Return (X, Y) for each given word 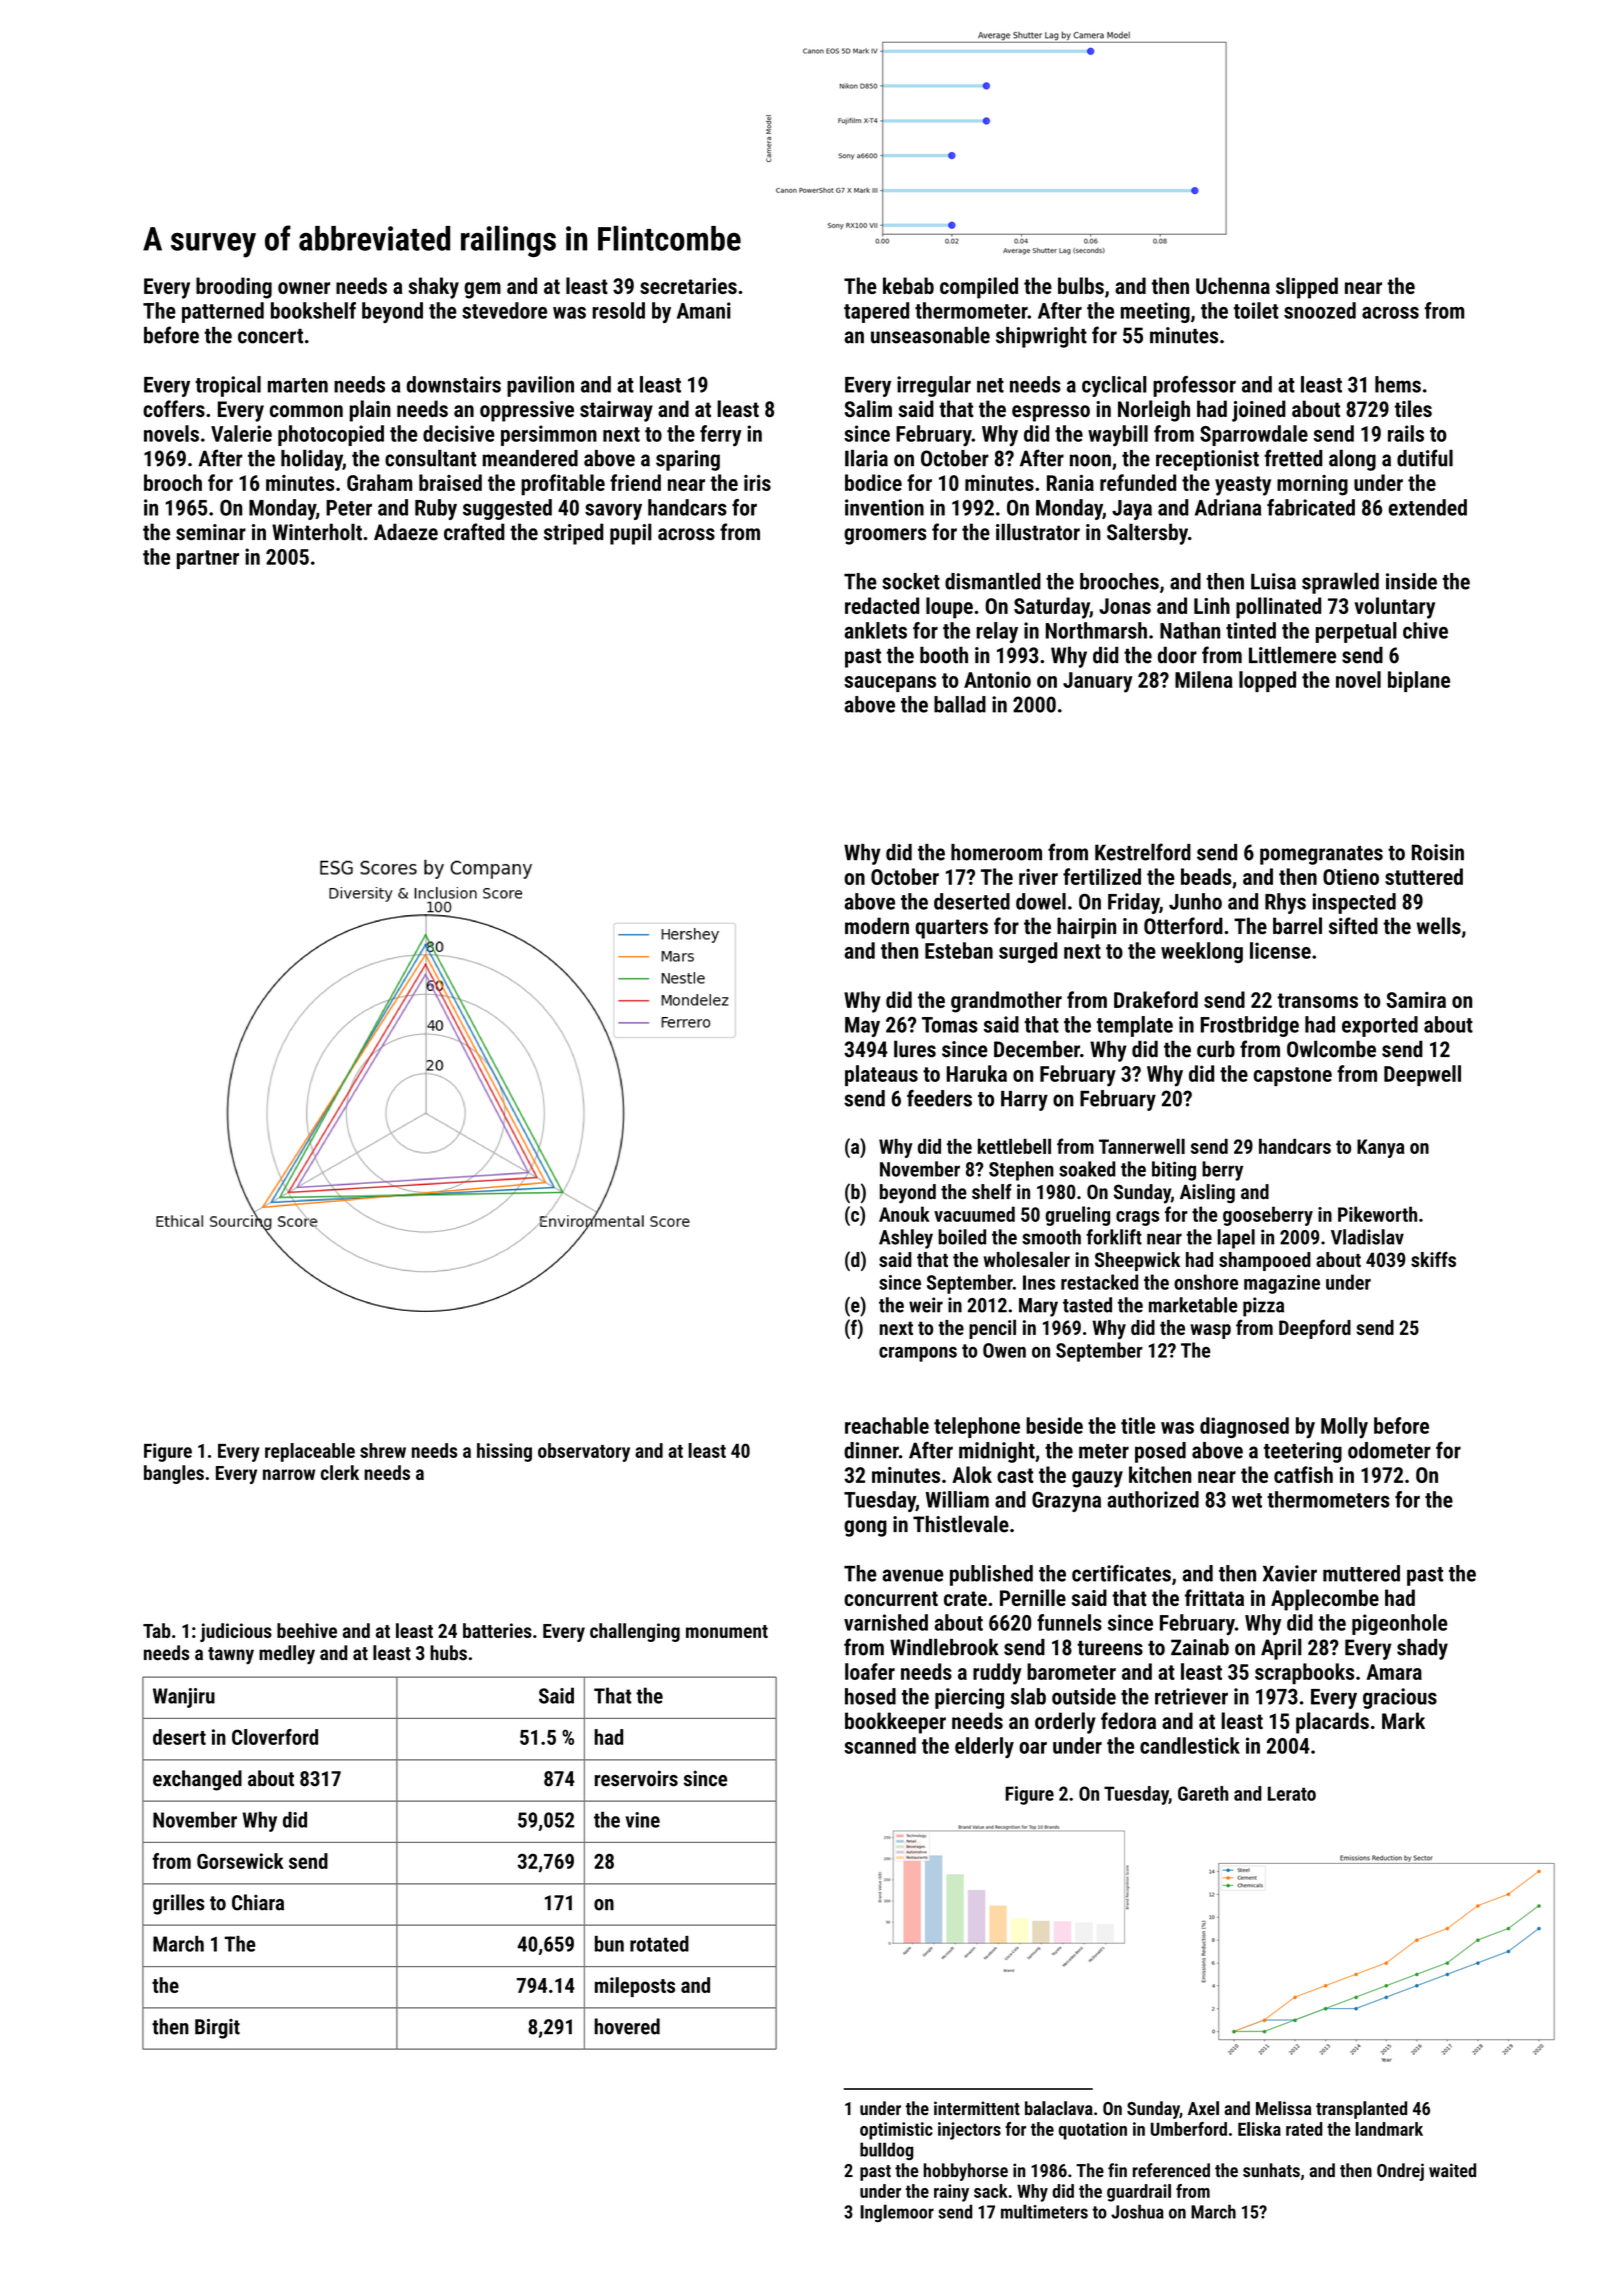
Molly (1344, 1428)
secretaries (688, 286)
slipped (1307, 288)
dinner (871, 1450)
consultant (430, 458)
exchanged (197, 1780)
